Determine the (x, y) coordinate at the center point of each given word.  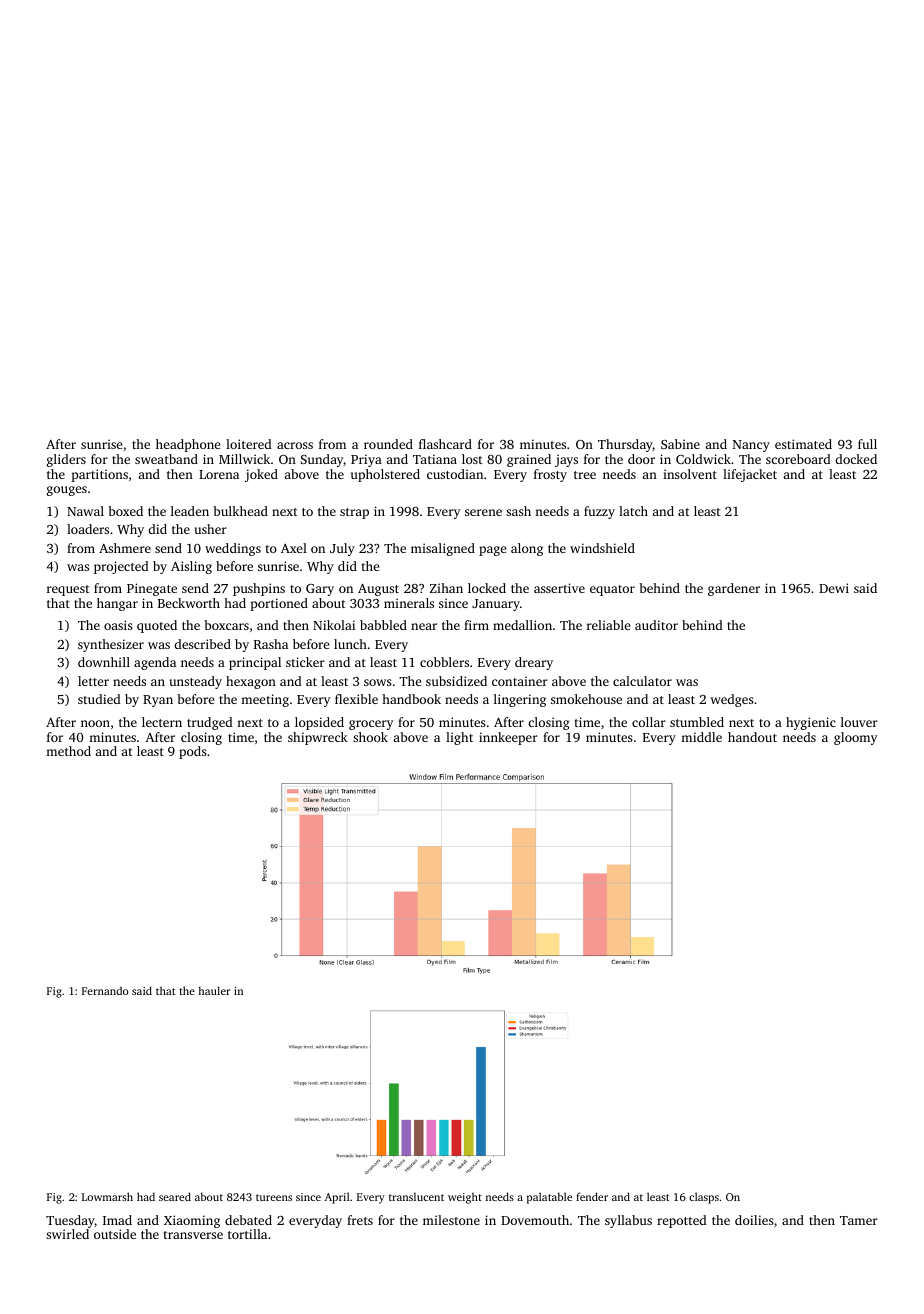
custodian (455, 474)
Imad (117, 1220)
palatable (549, 1198)
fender (592, 1196)
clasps (704, 1198)
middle (701, 737)
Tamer (859, 1220)
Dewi (834, 588)
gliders (66, 460)
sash (518, 511)
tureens (274, 1197)
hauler (214, 990)
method (68, 751)
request (68, 590)
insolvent (690, 474)
